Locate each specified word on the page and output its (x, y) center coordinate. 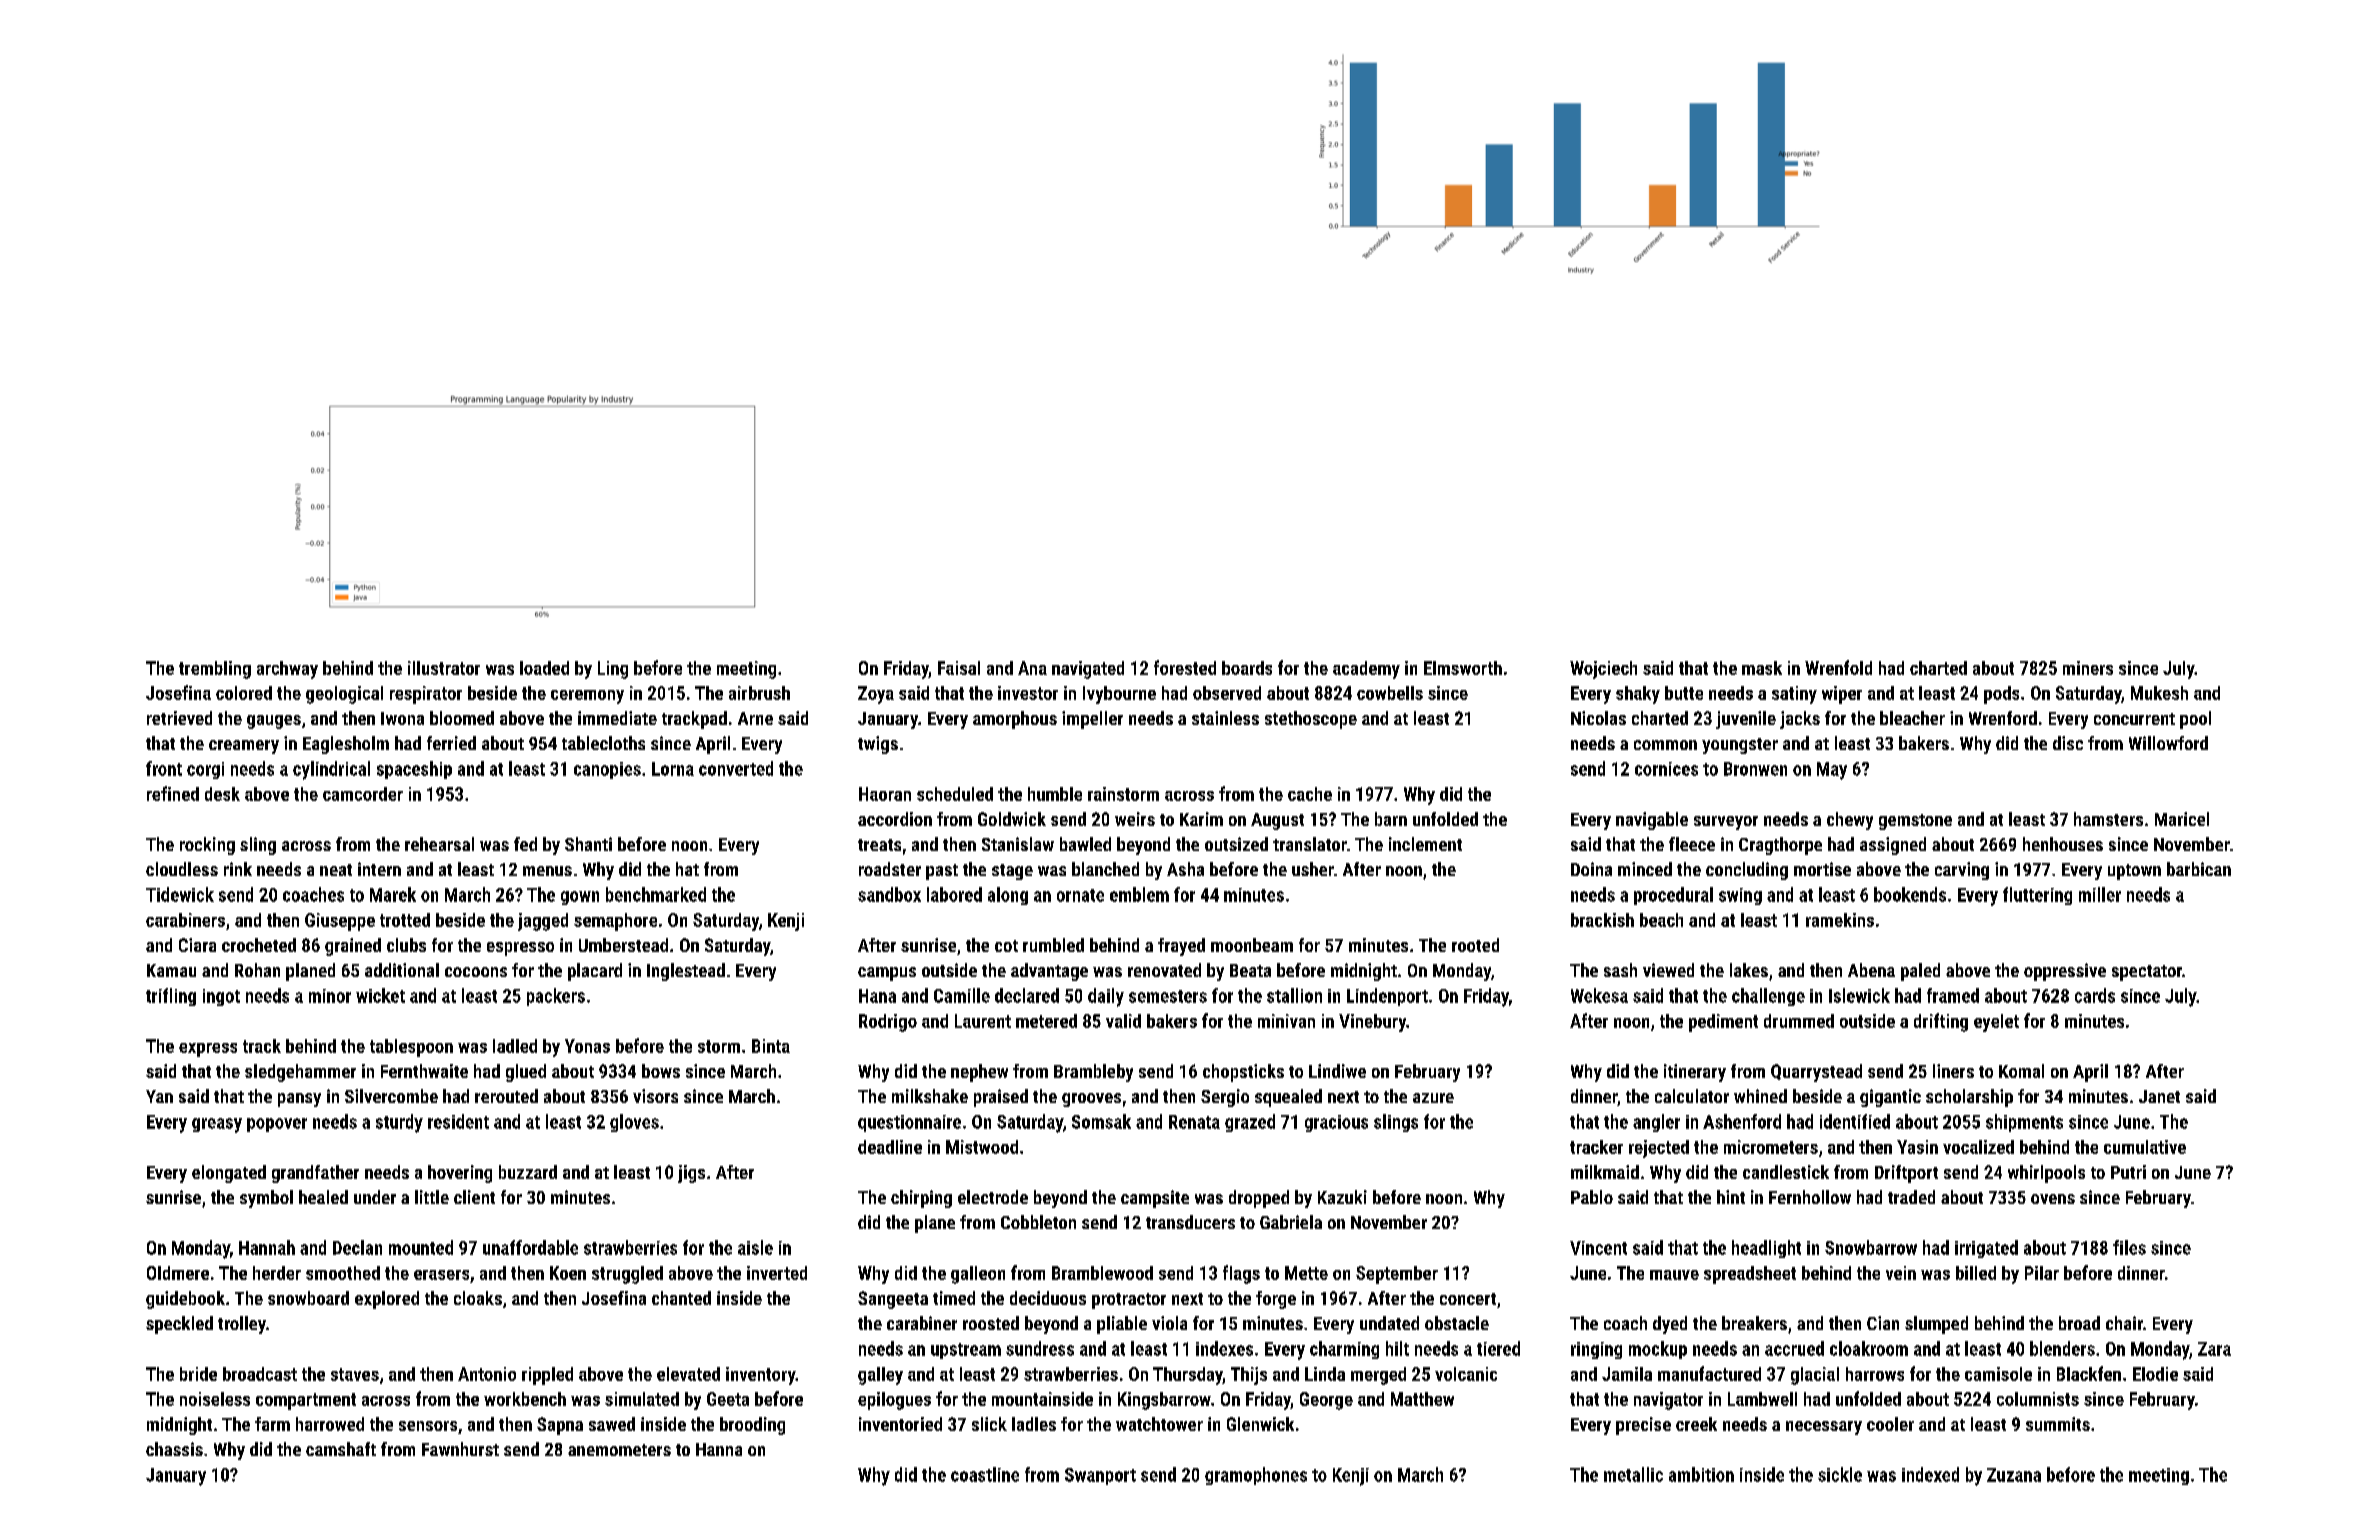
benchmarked (656, 894)
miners (2088, 668)
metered (1046, 1021)
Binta (771, 1046)
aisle (755, 1247)
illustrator (444, 668)
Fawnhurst (460, 1449)
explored (387, 1300)
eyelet (1996, 1023)
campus (887, 974)
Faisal (959, 668)
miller (2100, 894)
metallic (1633, 1474)
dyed (1670, 1325)
